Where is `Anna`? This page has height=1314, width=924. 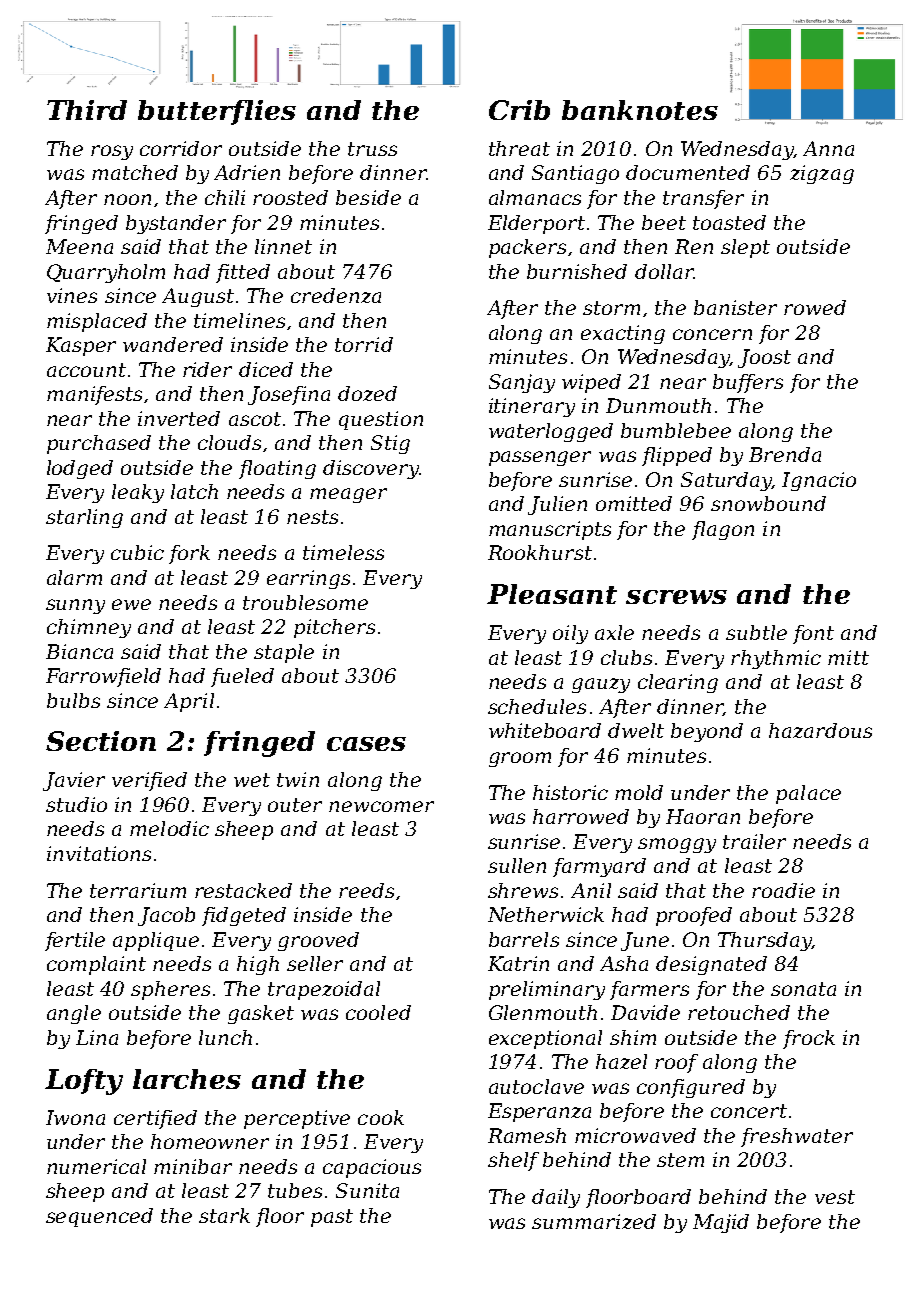
Anna is located at coordinates (828, 148).
